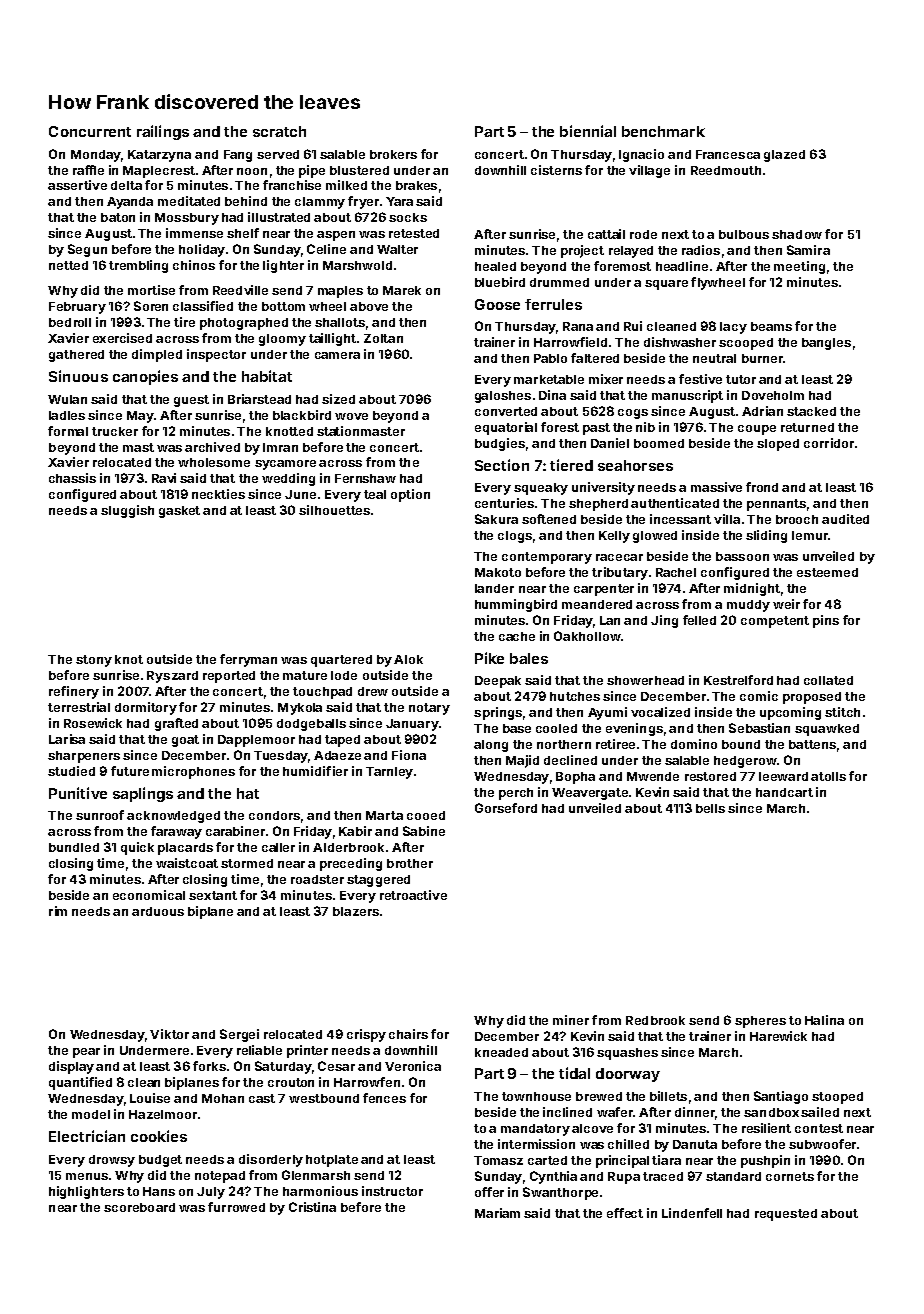 This screenshot has height=1314, width=924. I want to click on healed, so click(495, 266).
